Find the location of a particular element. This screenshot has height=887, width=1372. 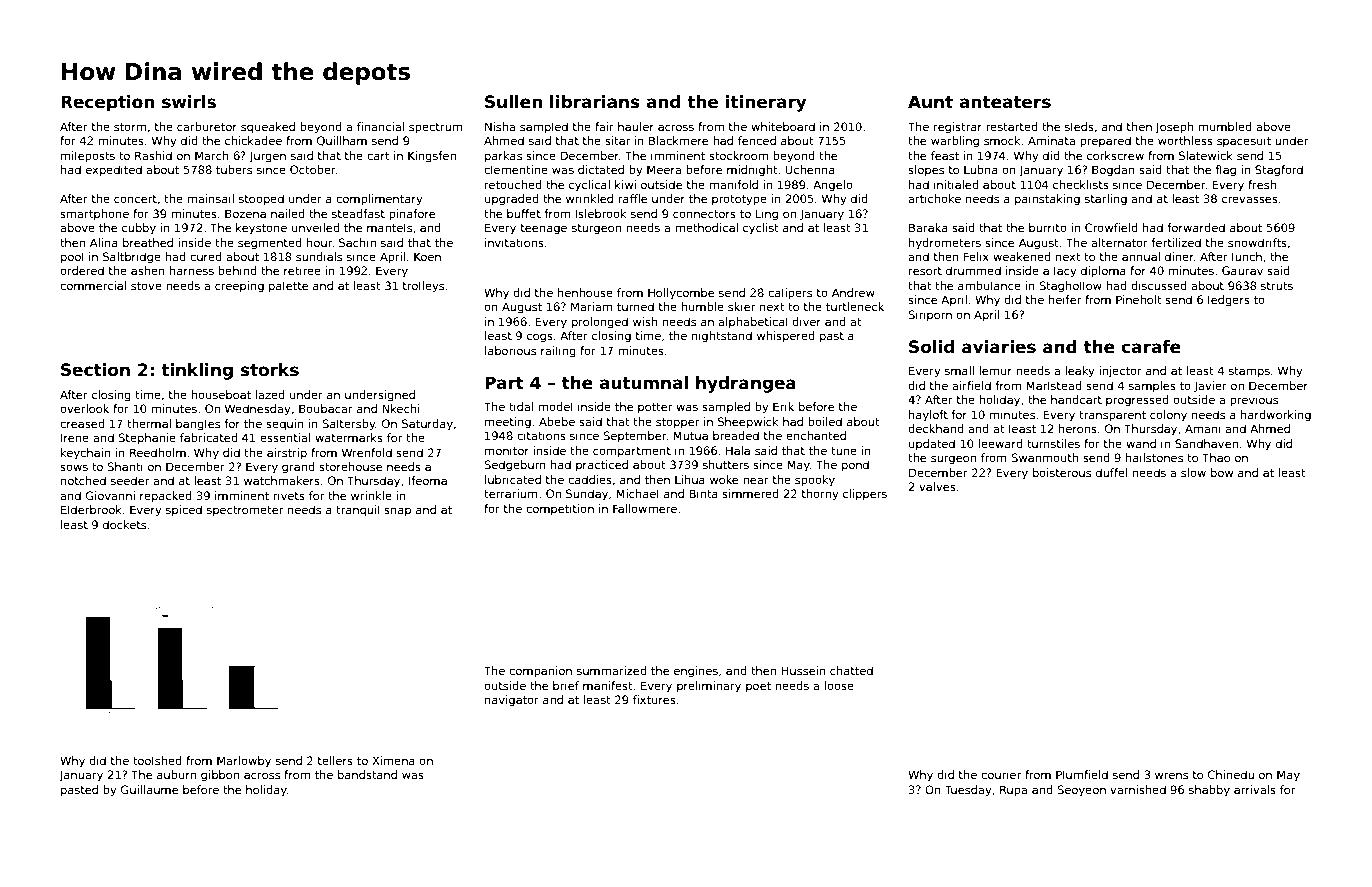

Plumfield is located at coordinates (1082, 774).
